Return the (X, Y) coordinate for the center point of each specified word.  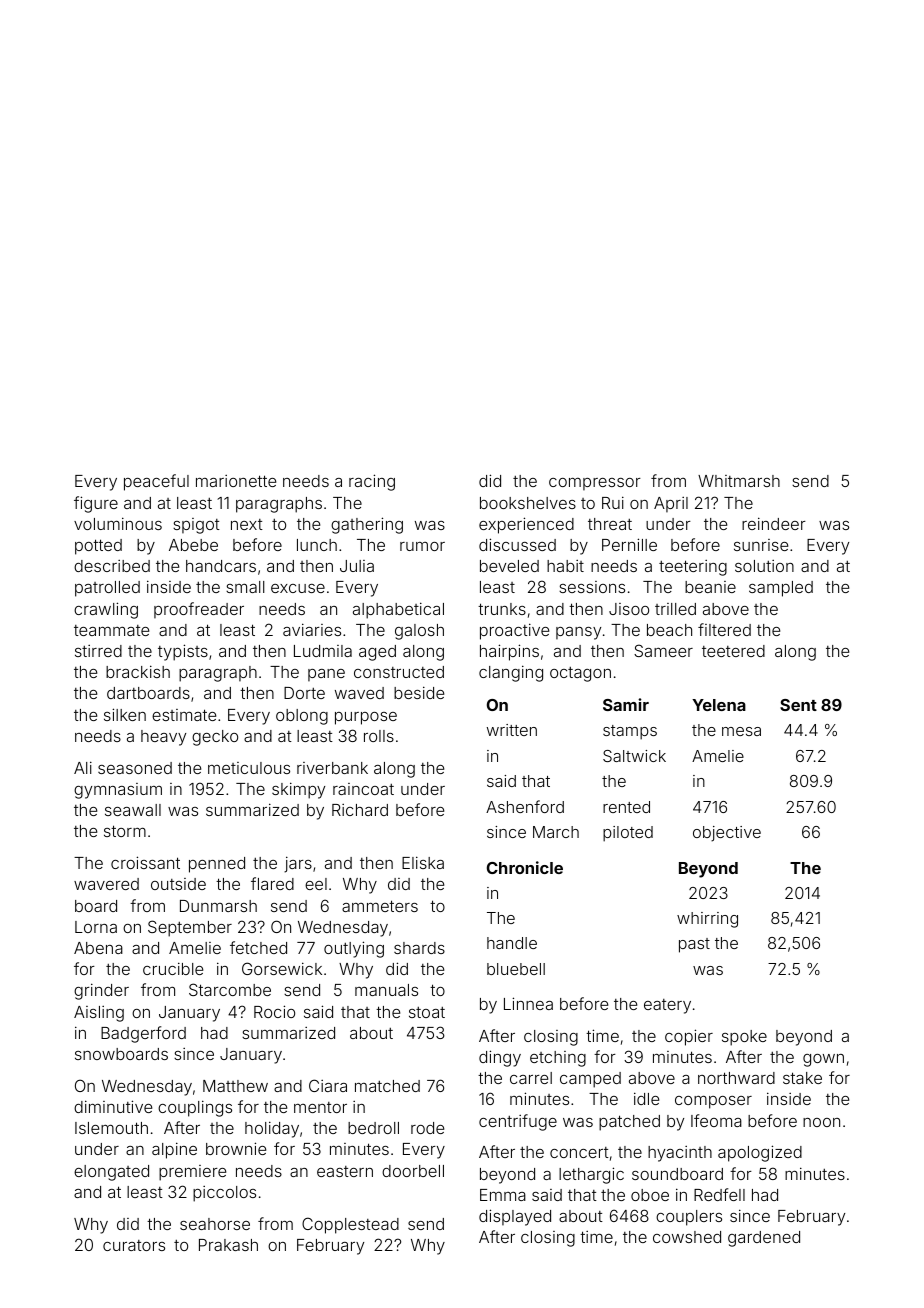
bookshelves (528, 503)
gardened (764, 1239)
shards (419, 948)
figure (96, 504)
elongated (111, 1173)
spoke (744, 1038)
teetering (693, 568)
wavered (106, 884)
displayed (515, 1217)
